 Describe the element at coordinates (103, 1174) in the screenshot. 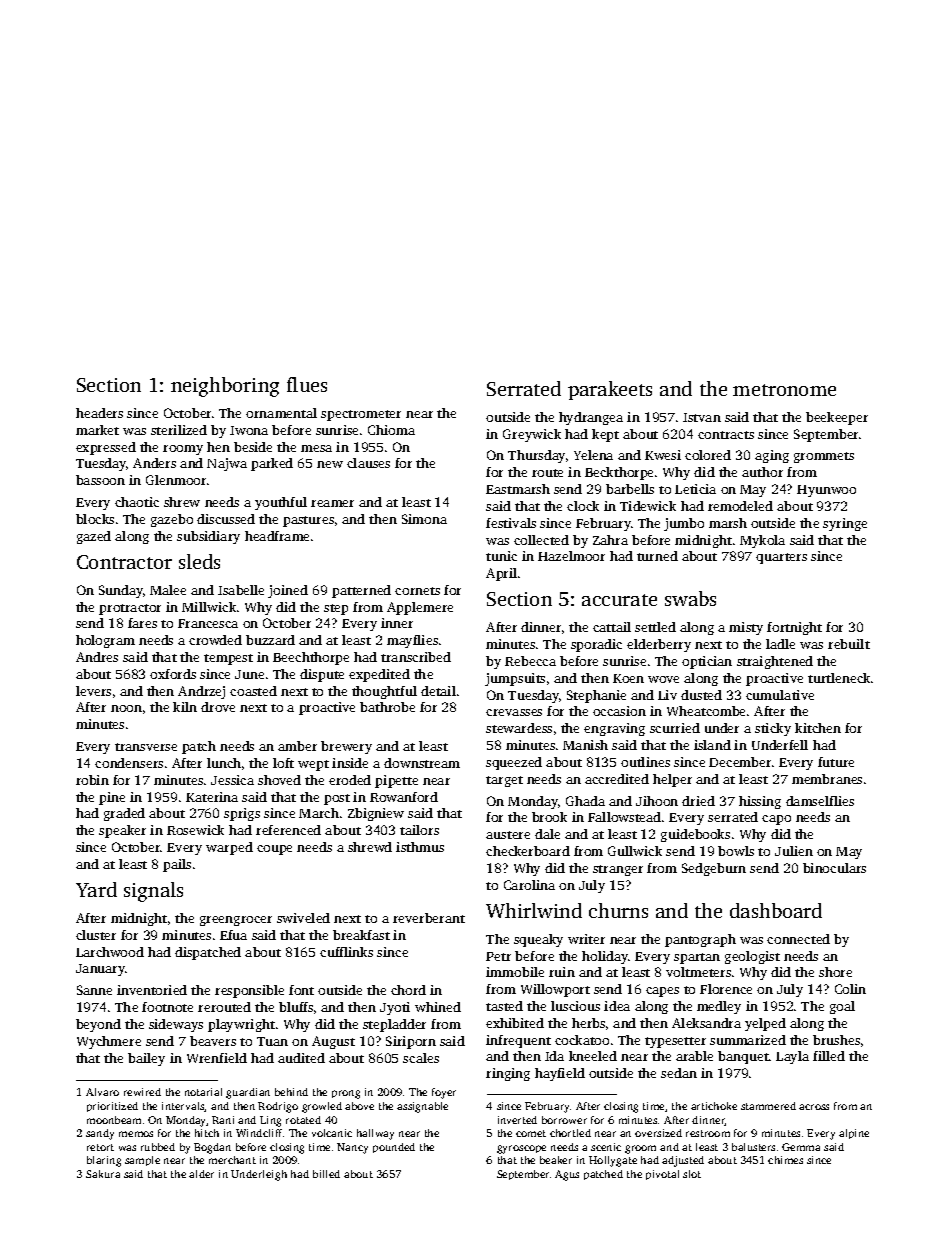

I see `Sakura` at that location.
